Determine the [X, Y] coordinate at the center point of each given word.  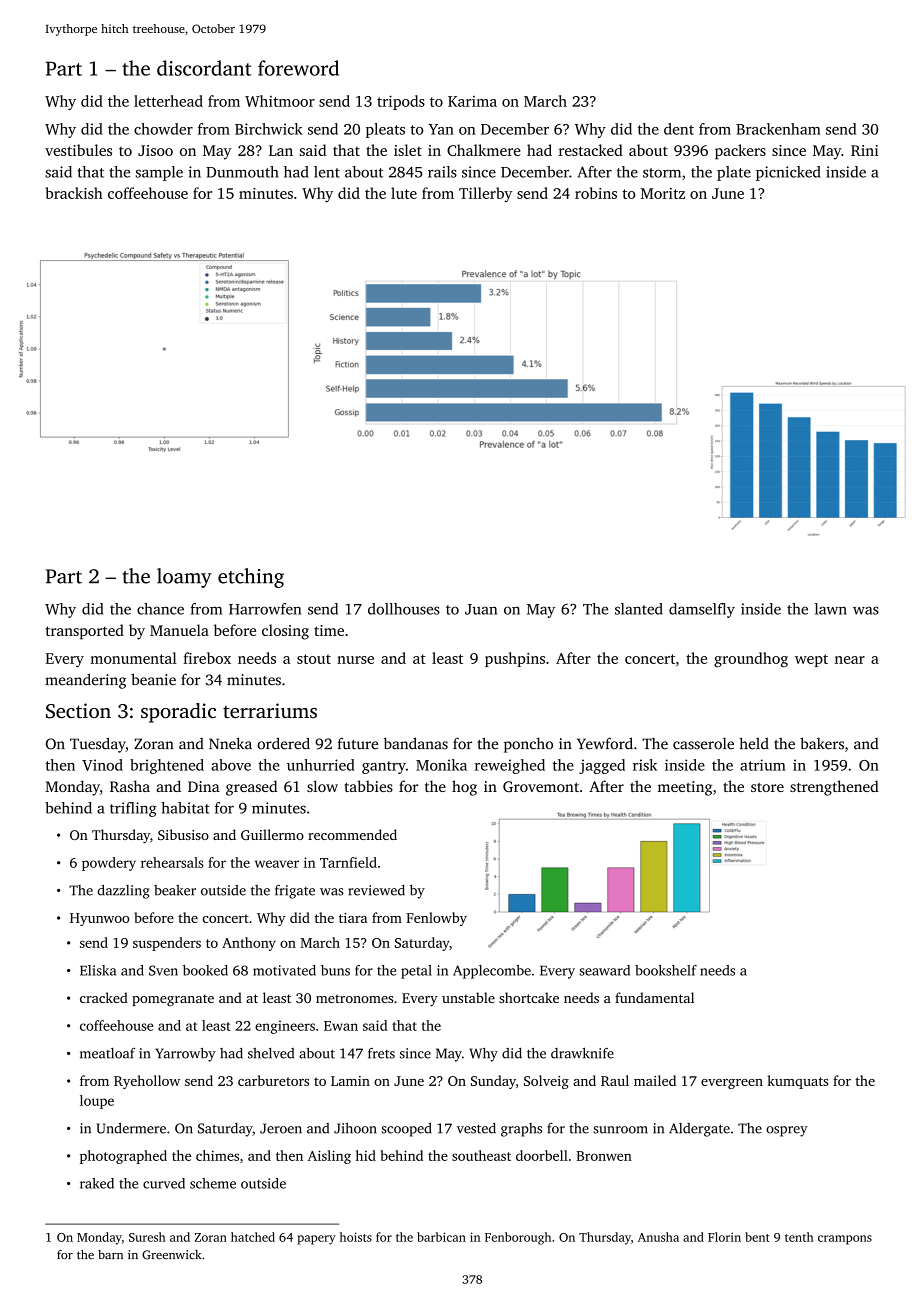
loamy [184, 578]
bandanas [416, 743]
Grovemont [541, 786]
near [850, 660]
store [767, 787]
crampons [845, 1240]
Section [78, 711]
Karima [472, 101]
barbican [441, 1237]
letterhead [168, 101]
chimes [217, 1155]
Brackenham [778, 129]
